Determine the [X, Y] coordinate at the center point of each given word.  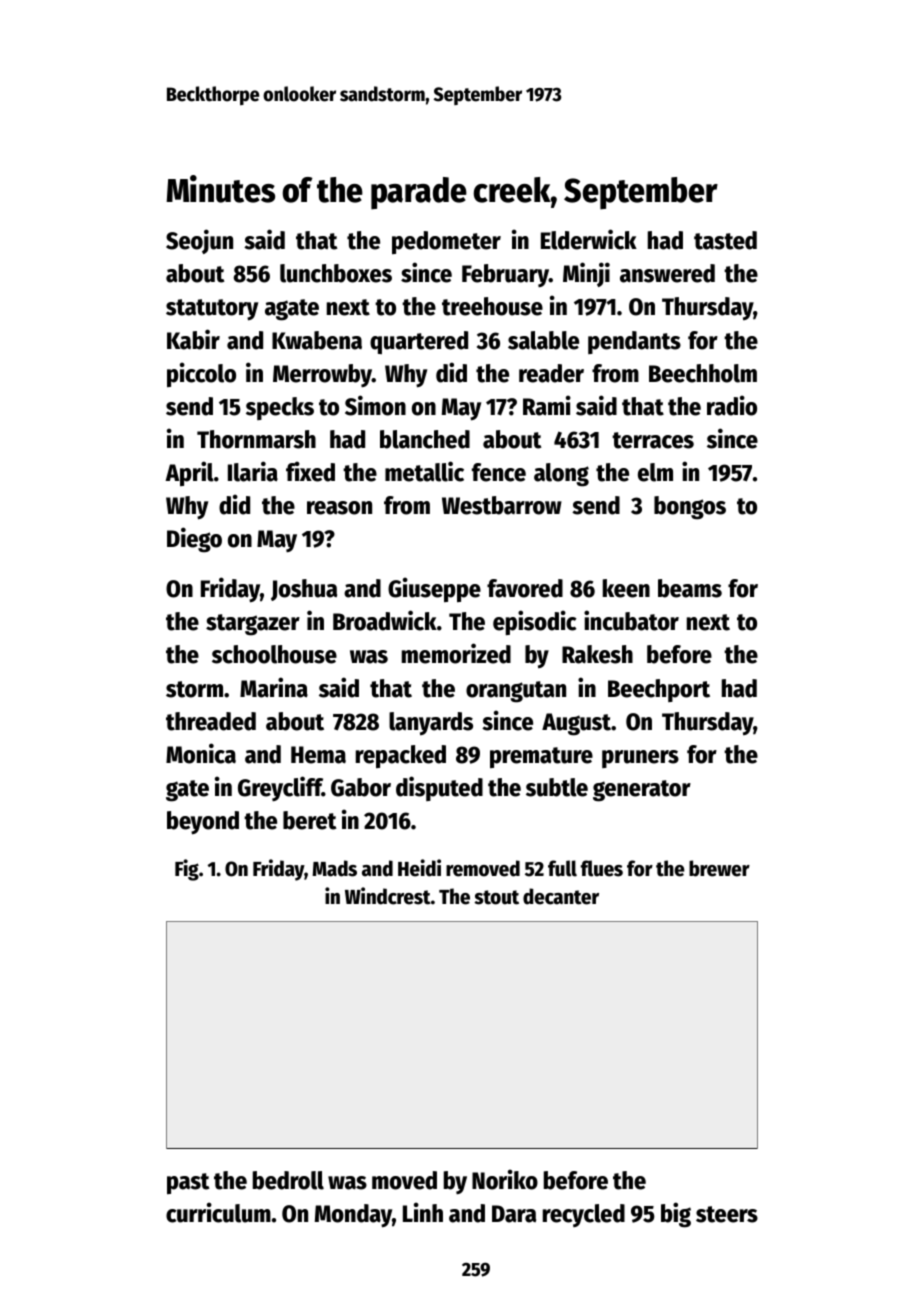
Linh [423, 1212]
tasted [725, 240]
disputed [439, 788]
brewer [719, 868]
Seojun [199, 241]
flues [602, 868]
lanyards [431, 723]
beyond [203, 823]
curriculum [218, 1212]
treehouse [492, 306]
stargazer [253, 625]
